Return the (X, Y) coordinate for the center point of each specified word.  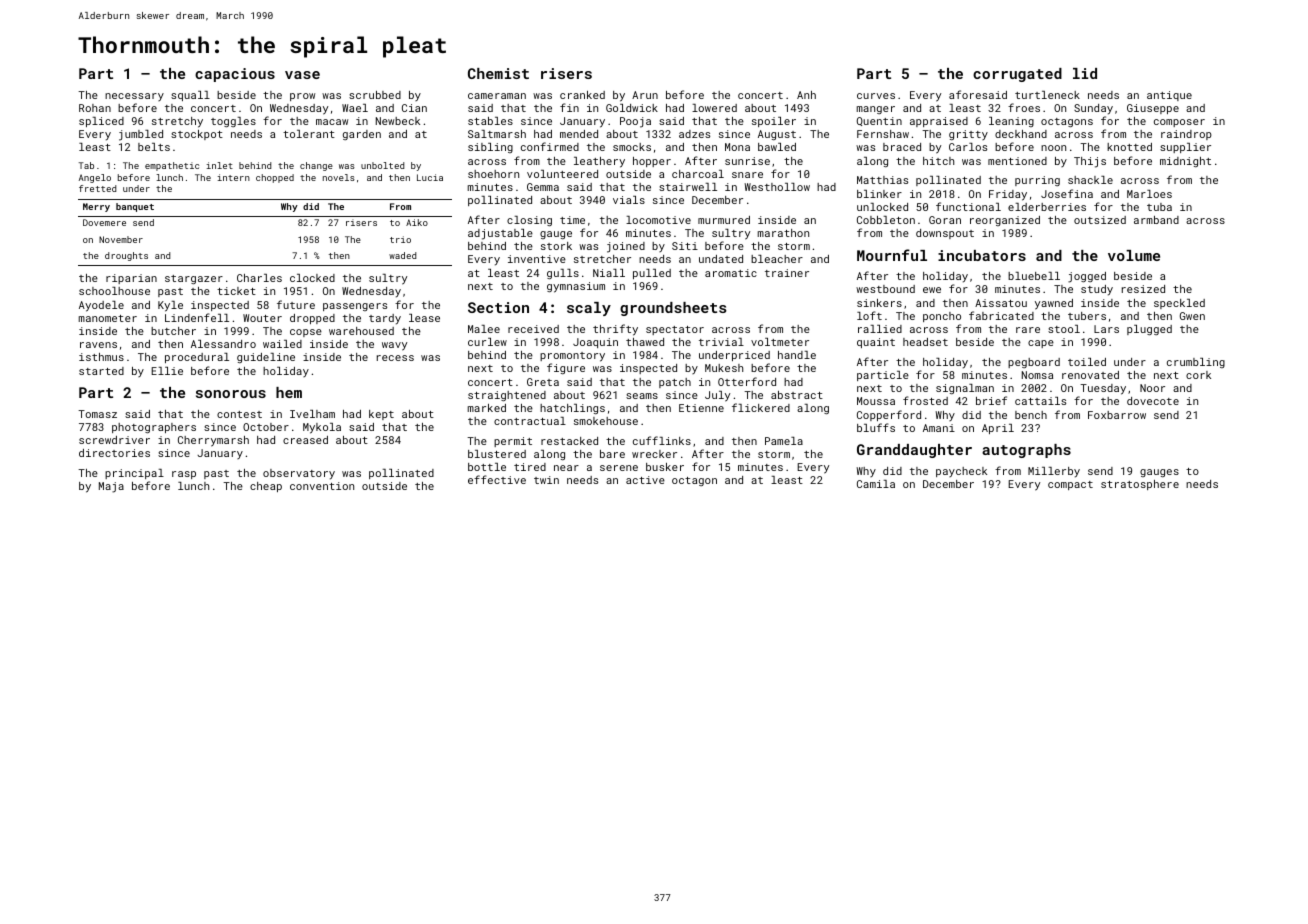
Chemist (498, 73)
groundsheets (673, 309)
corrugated (1017, 75)
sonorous (231, 394)
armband (1156, 220)
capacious (235, 75)
